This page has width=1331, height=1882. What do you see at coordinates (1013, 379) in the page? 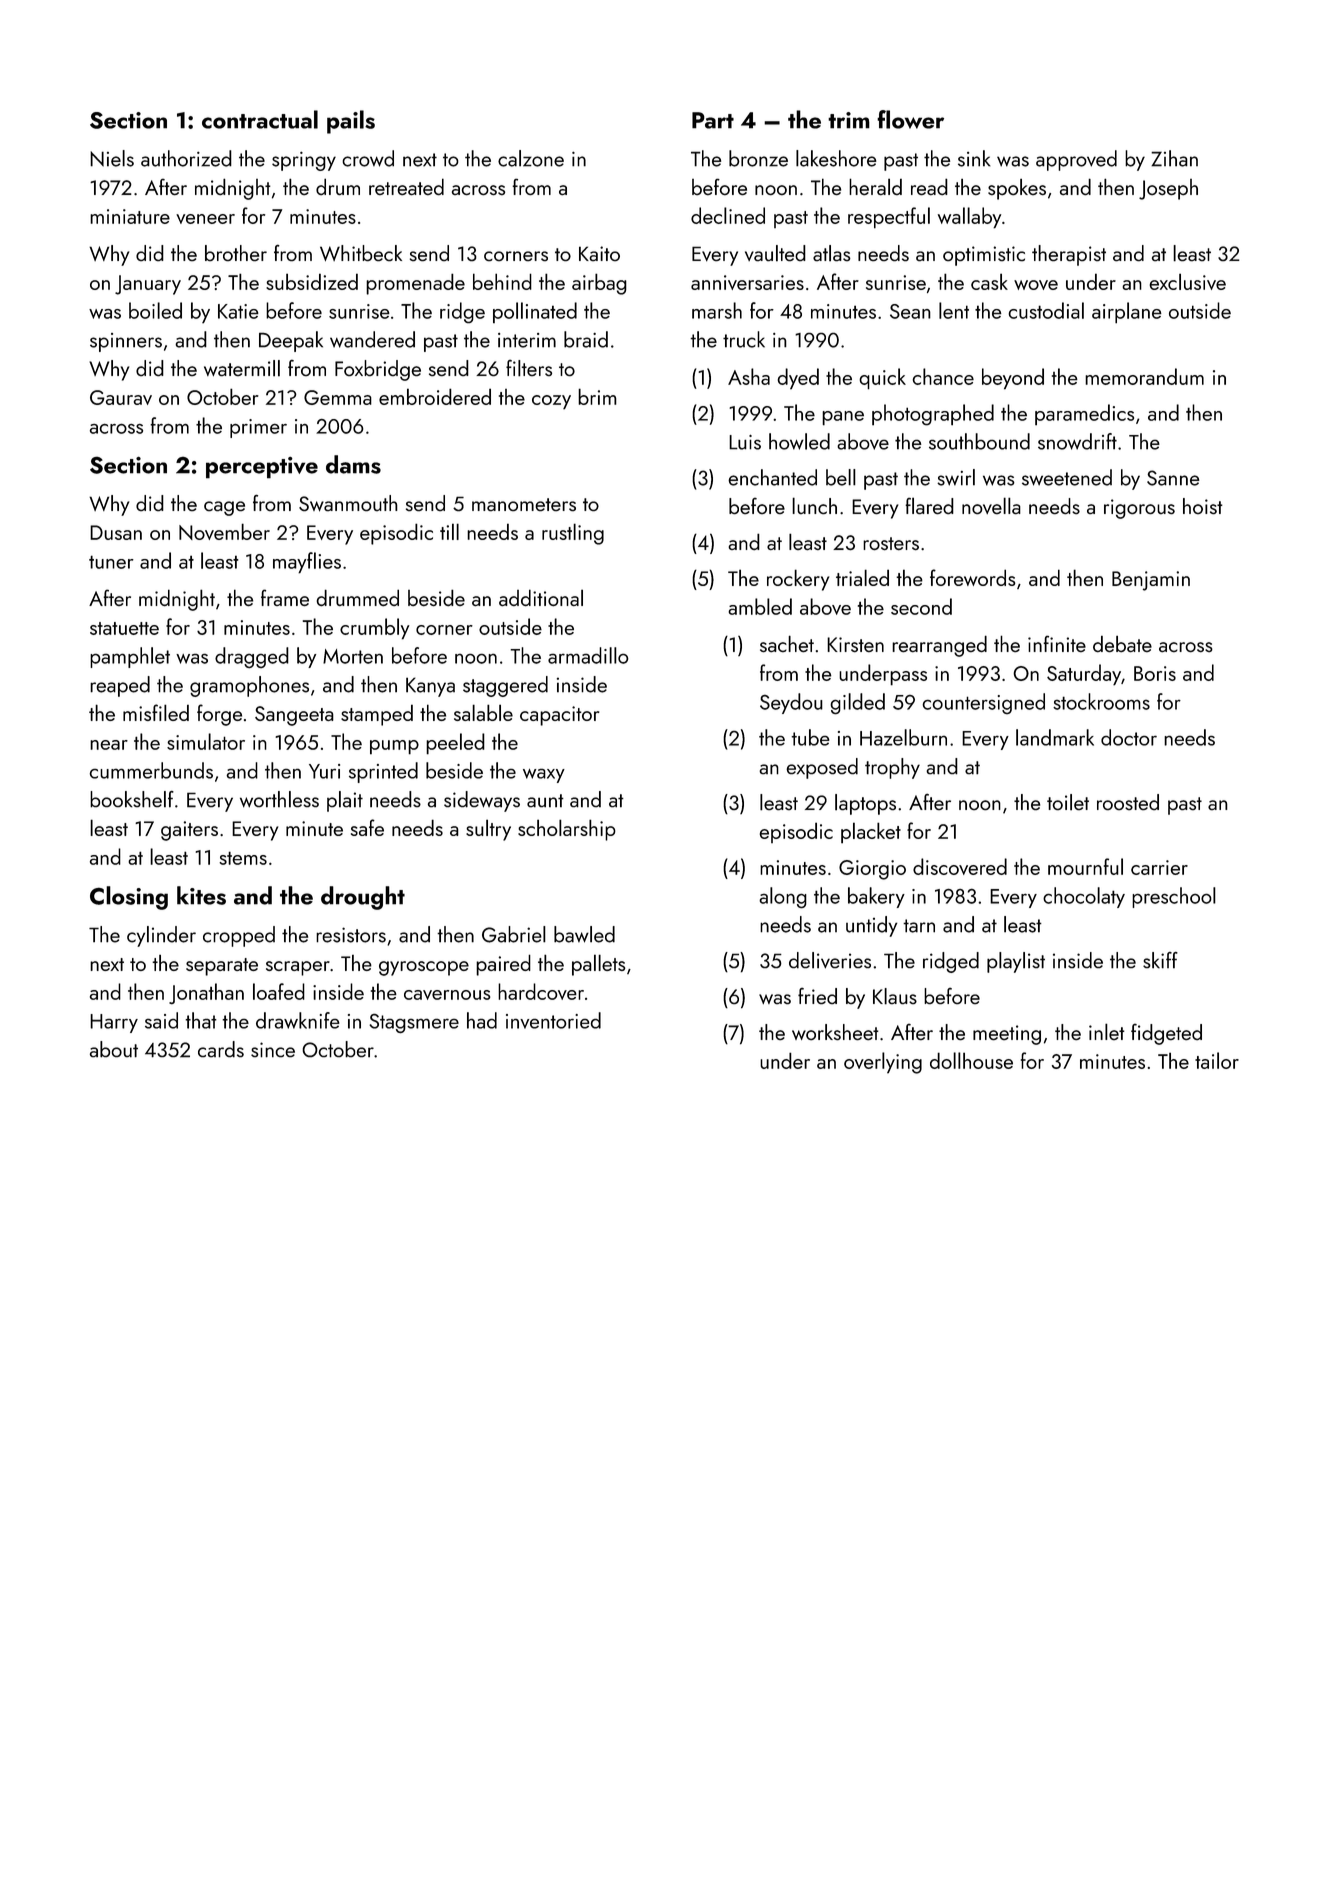
I see `beyond` at bounding box center [1013, 379].
